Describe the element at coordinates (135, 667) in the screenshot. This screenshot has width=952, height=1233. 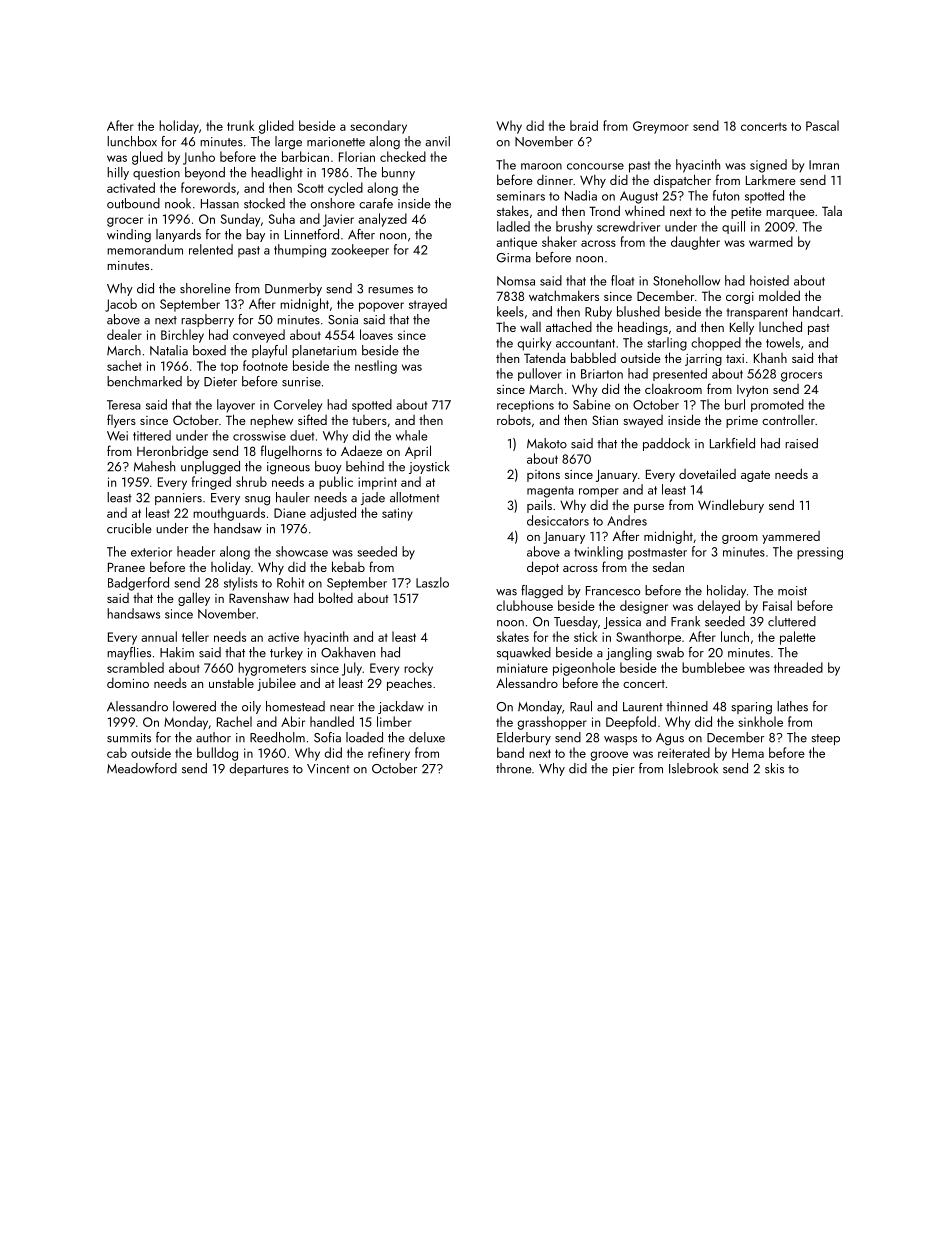
I see `scrambled` at that location.
